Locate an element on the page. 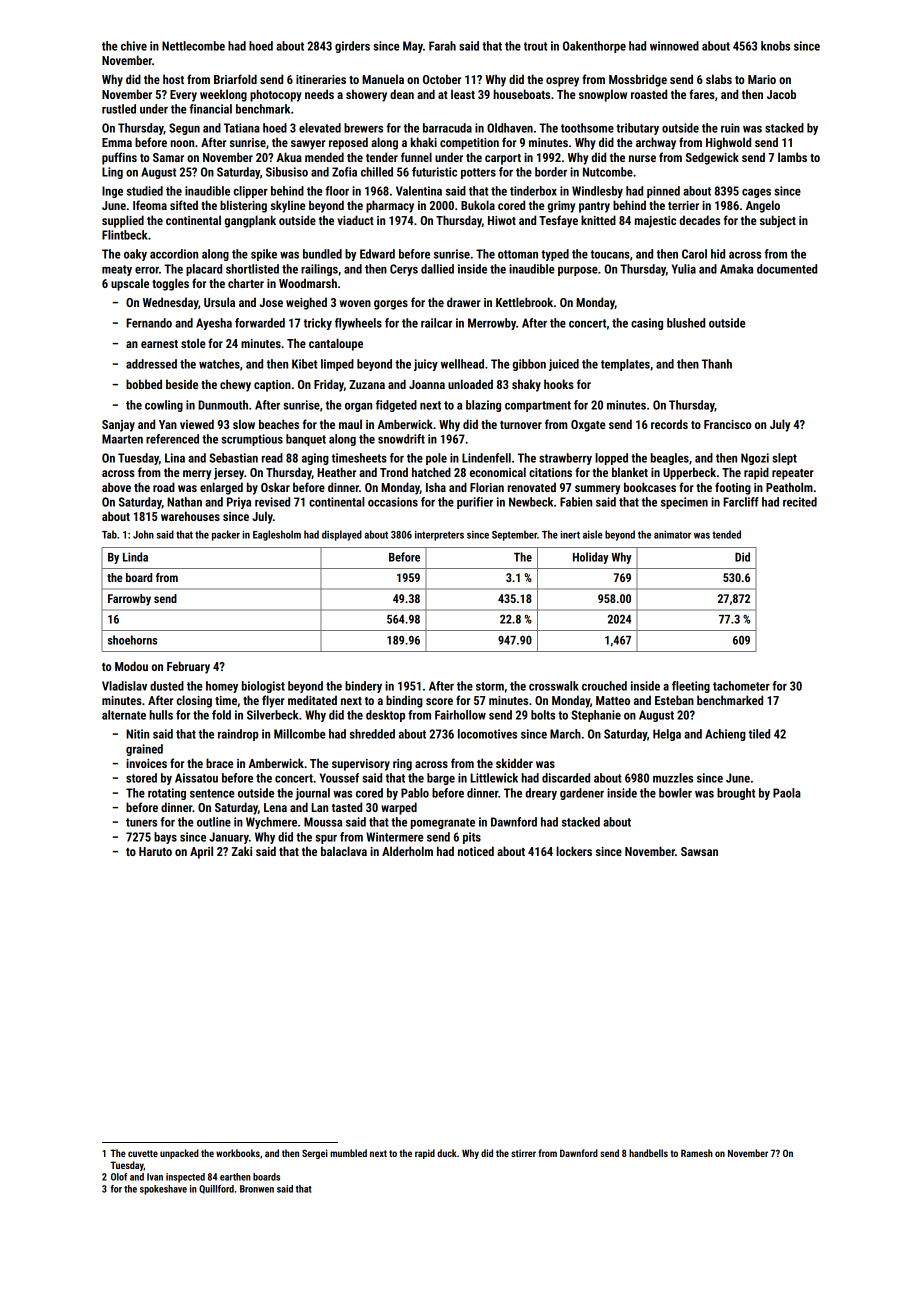  cages is located at coordinates (756, 193).
